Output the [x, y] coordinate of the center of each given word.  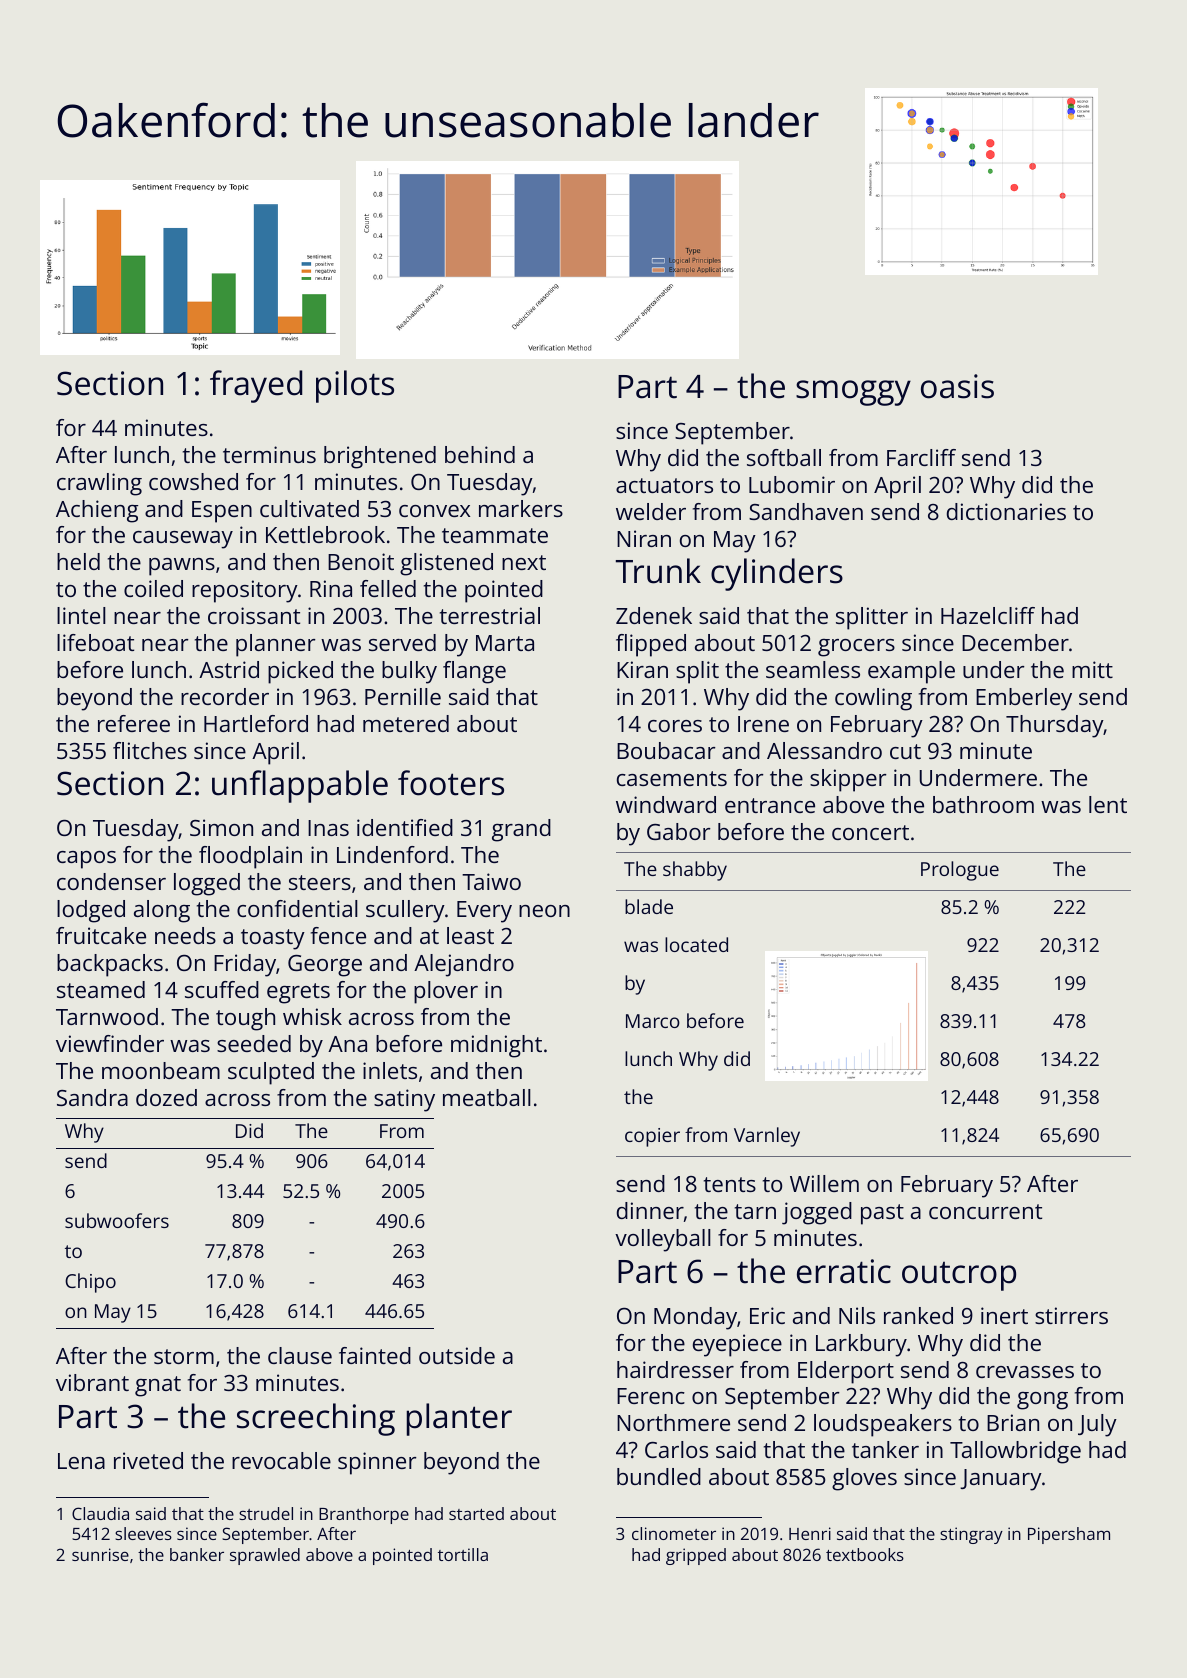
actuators [664, 485]
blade [649, 906]
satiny [404, 1100]
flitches [150, 750]
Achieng [97, 511]
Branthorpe [364, 1515]
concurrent [985, 1211]
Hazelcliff [988, 615]
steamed [101, 989]
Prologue [960, 871]
